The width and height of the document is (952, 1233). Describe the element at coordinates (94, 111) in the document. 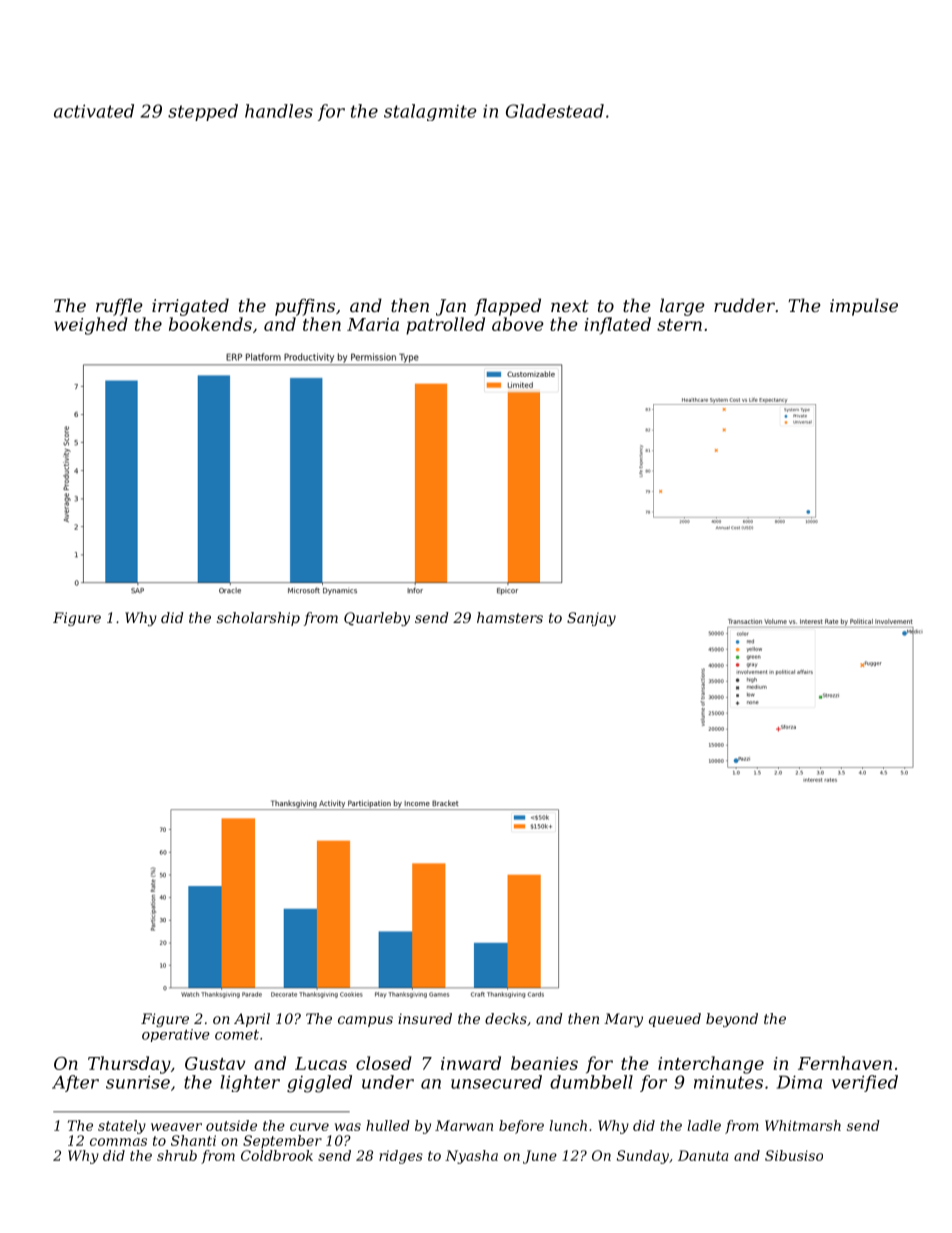

I see `activated` at that location.
